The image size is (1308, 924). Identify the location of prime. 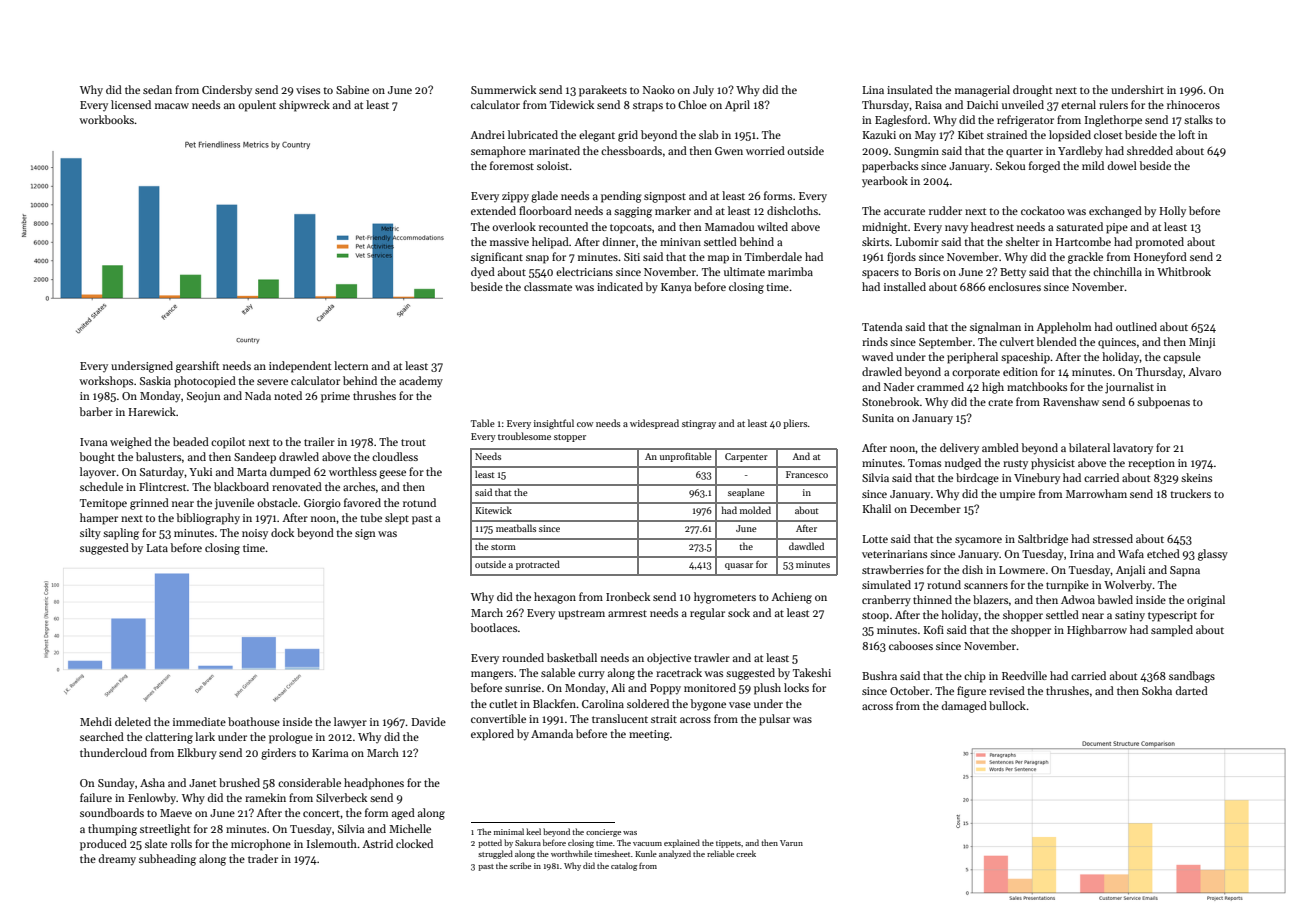
(335, 397).
